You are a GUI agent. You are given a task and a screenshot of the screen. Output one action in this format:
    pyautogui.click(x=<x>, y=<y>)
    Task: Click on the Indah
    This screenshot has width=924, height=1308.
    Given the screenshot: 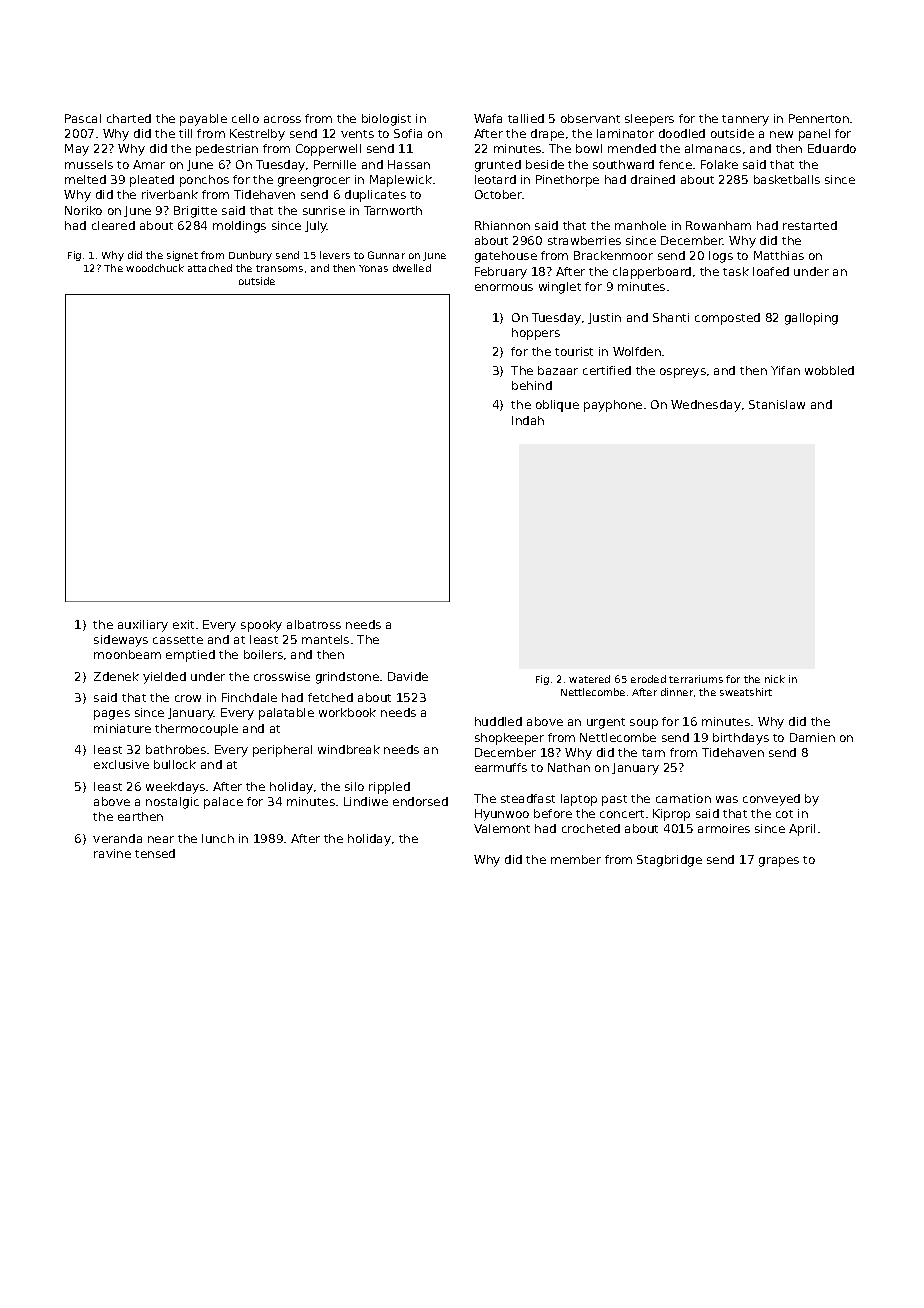 What is the action you would take?
    pyautogui.click(x=528, y=420)
